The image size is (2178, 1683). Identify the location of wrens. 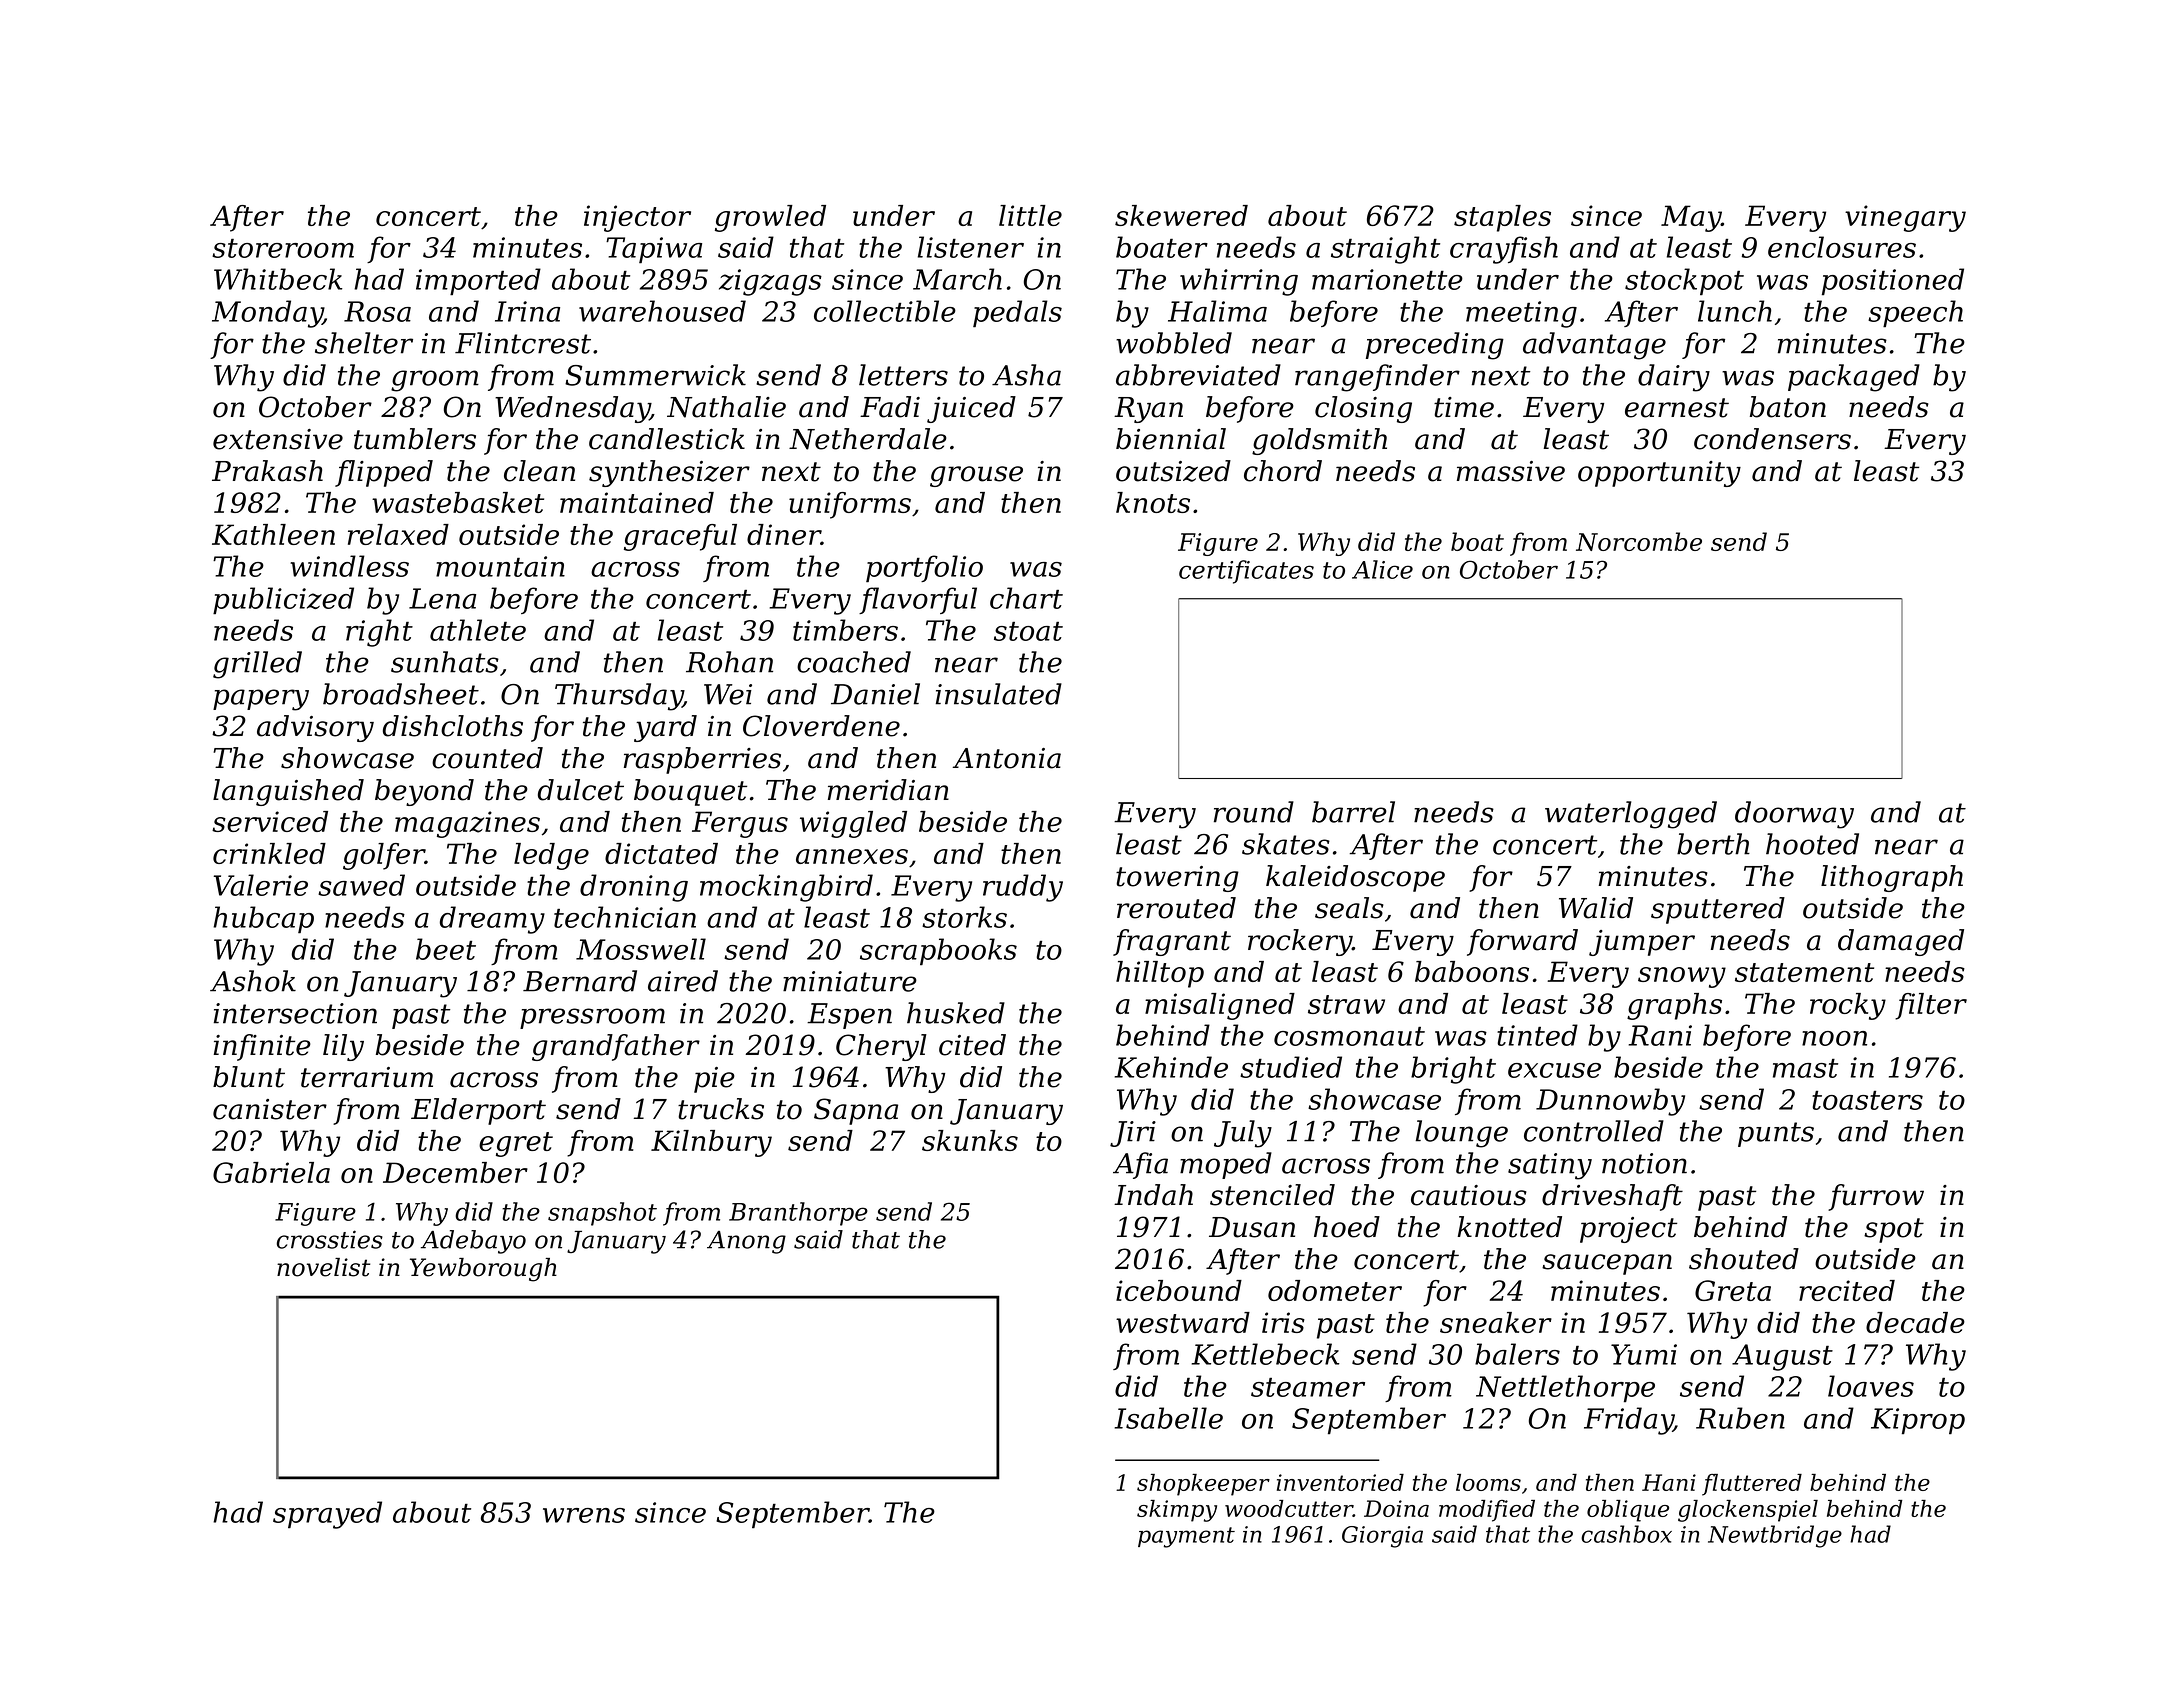
(584, 1515).
